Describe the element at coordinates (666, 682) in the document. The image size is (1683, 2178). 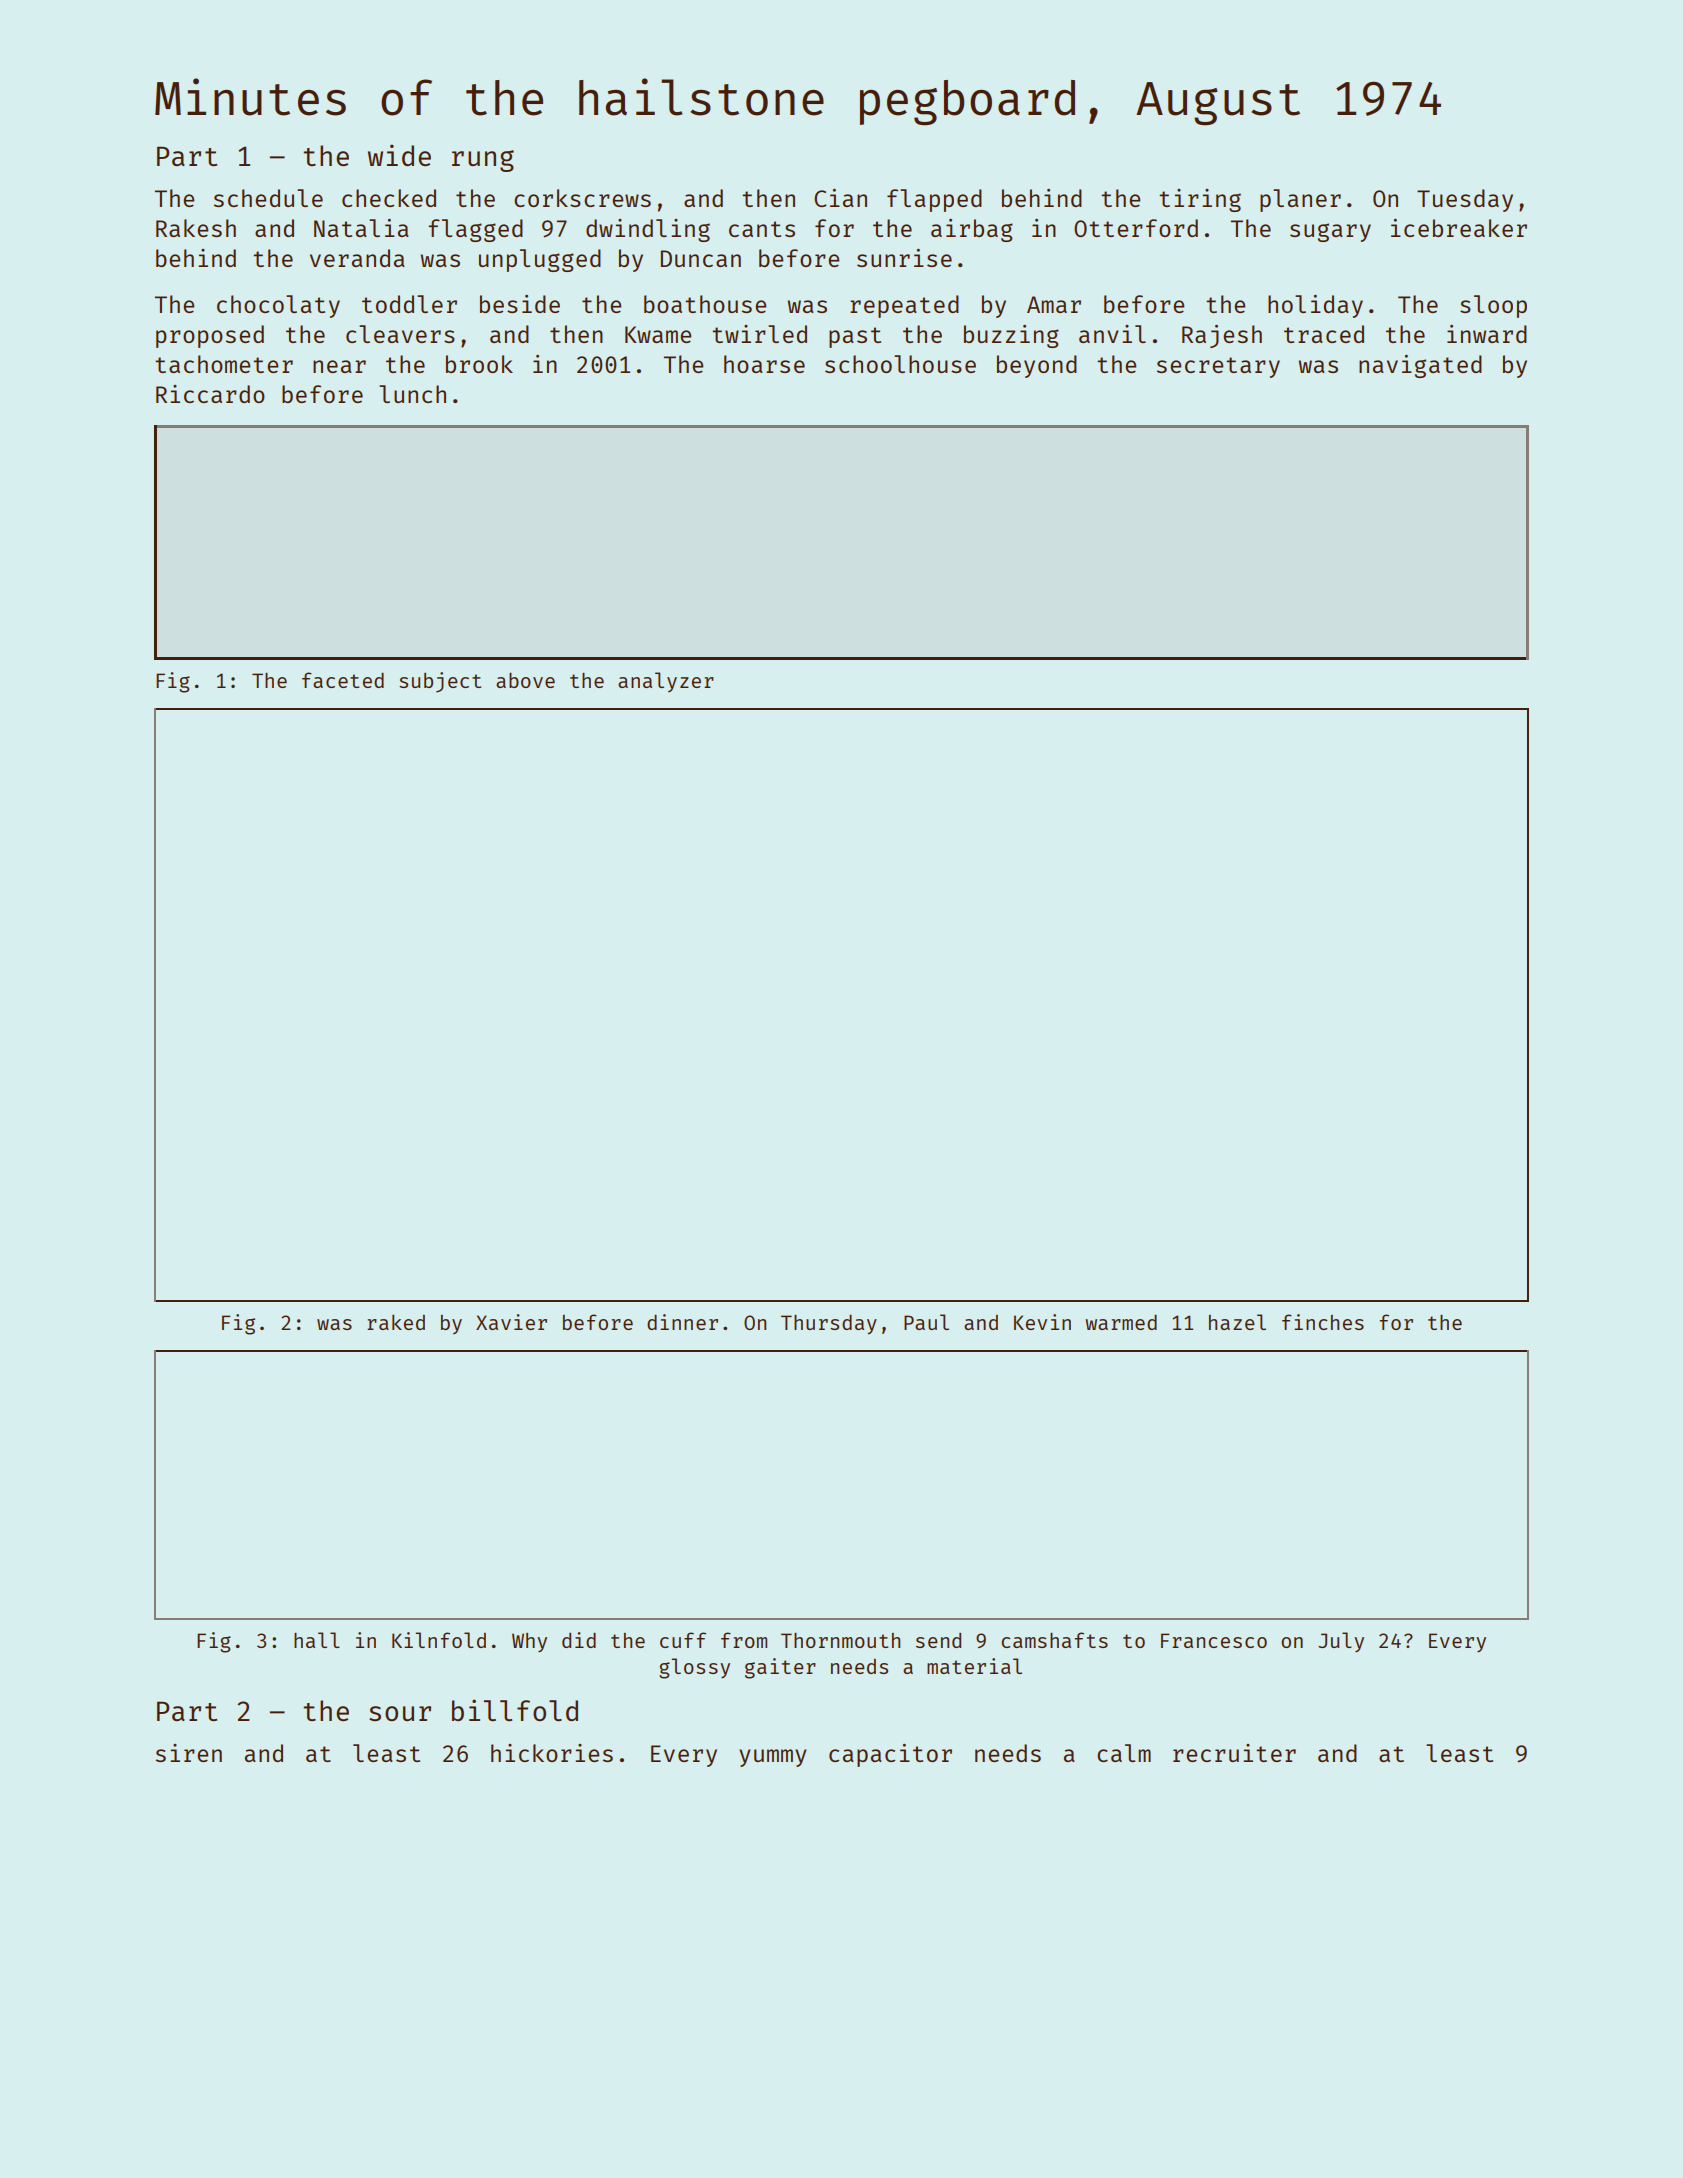
I see `analyzer` at that location.
